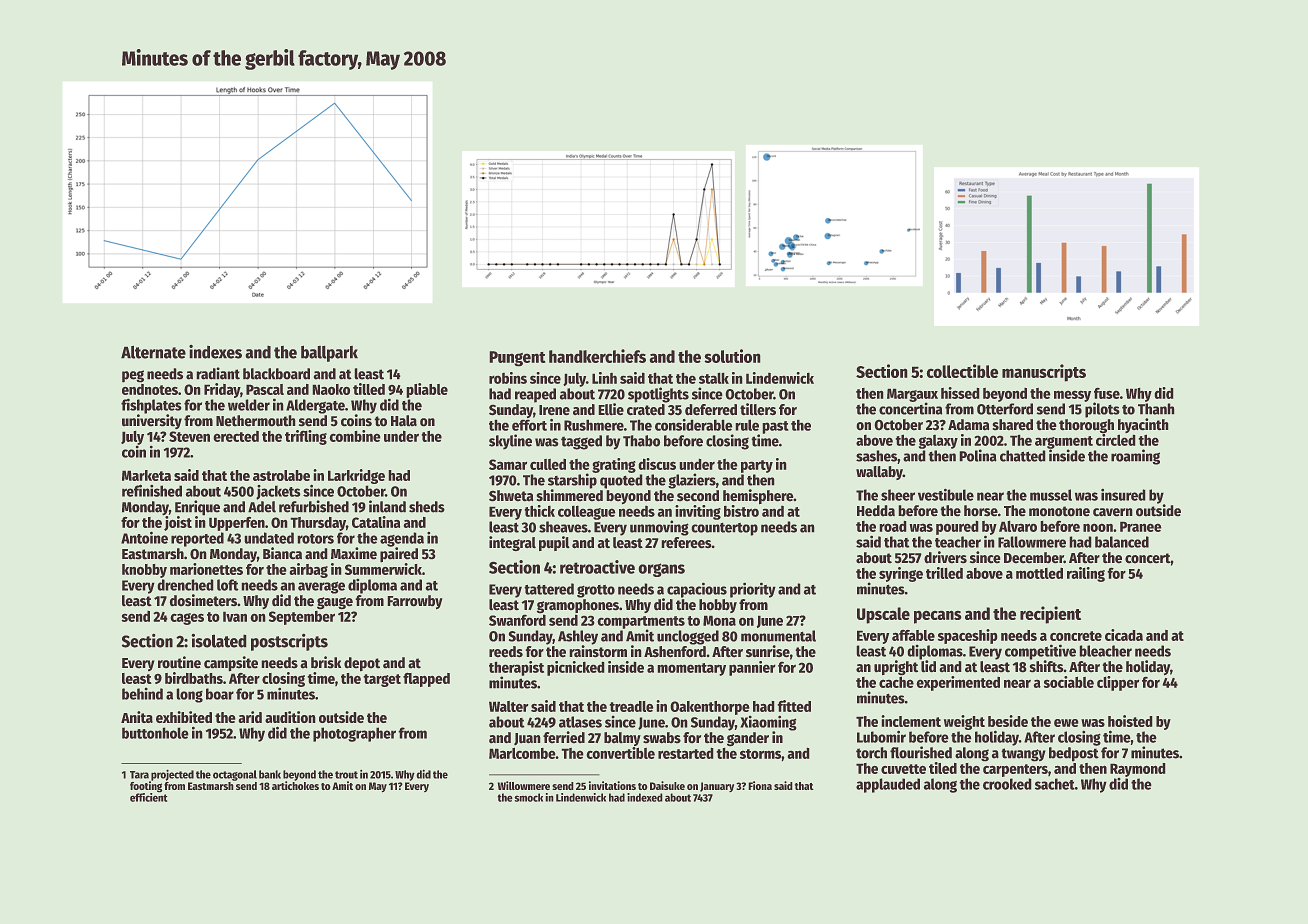 The height and width of the screenshot is (924, 1308). I want to click on handkerchiefs, so click(597, 356).
